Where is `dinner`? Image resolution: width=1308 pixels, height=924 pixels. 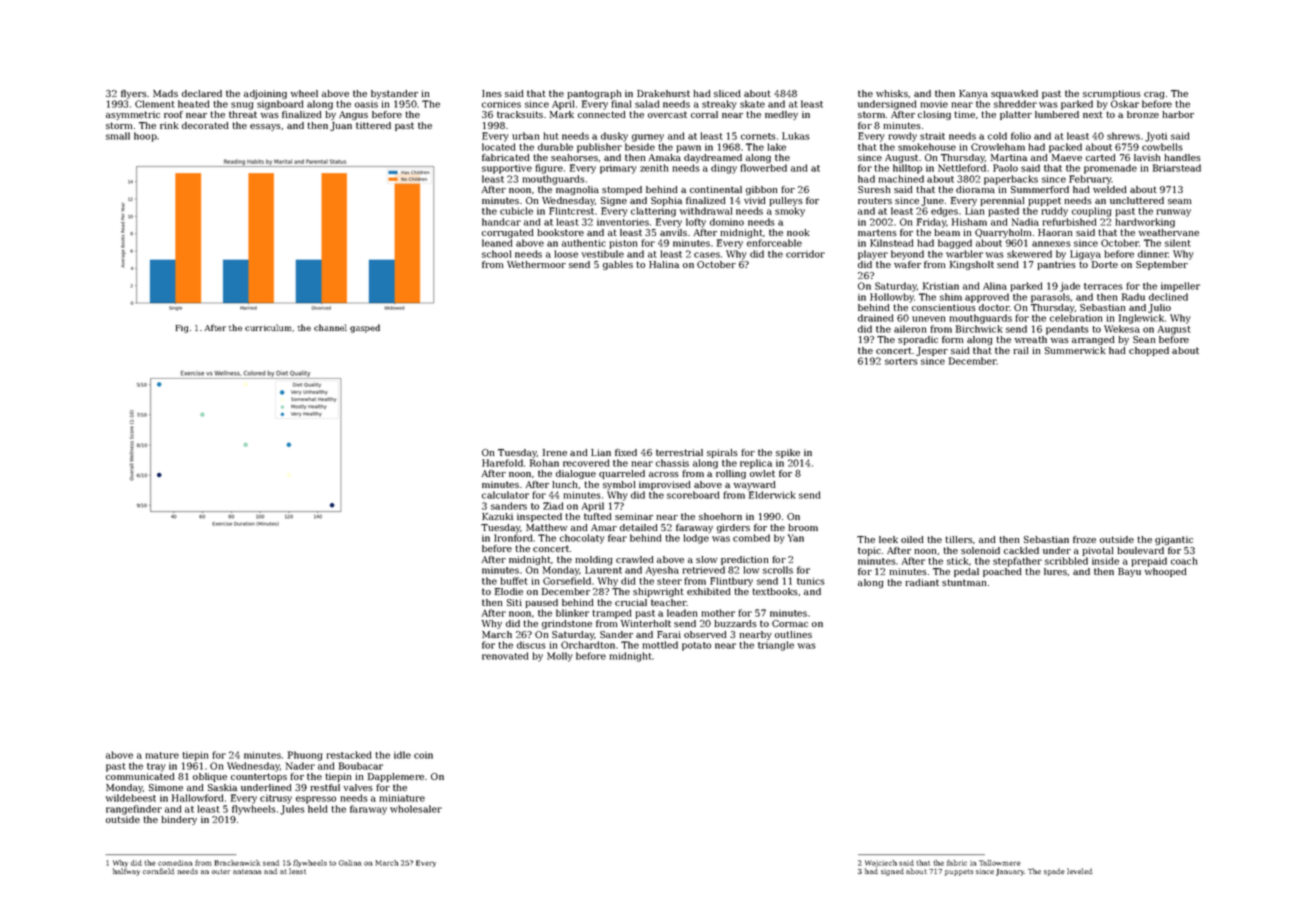
dinner is located at coordinates (1153, 254).
